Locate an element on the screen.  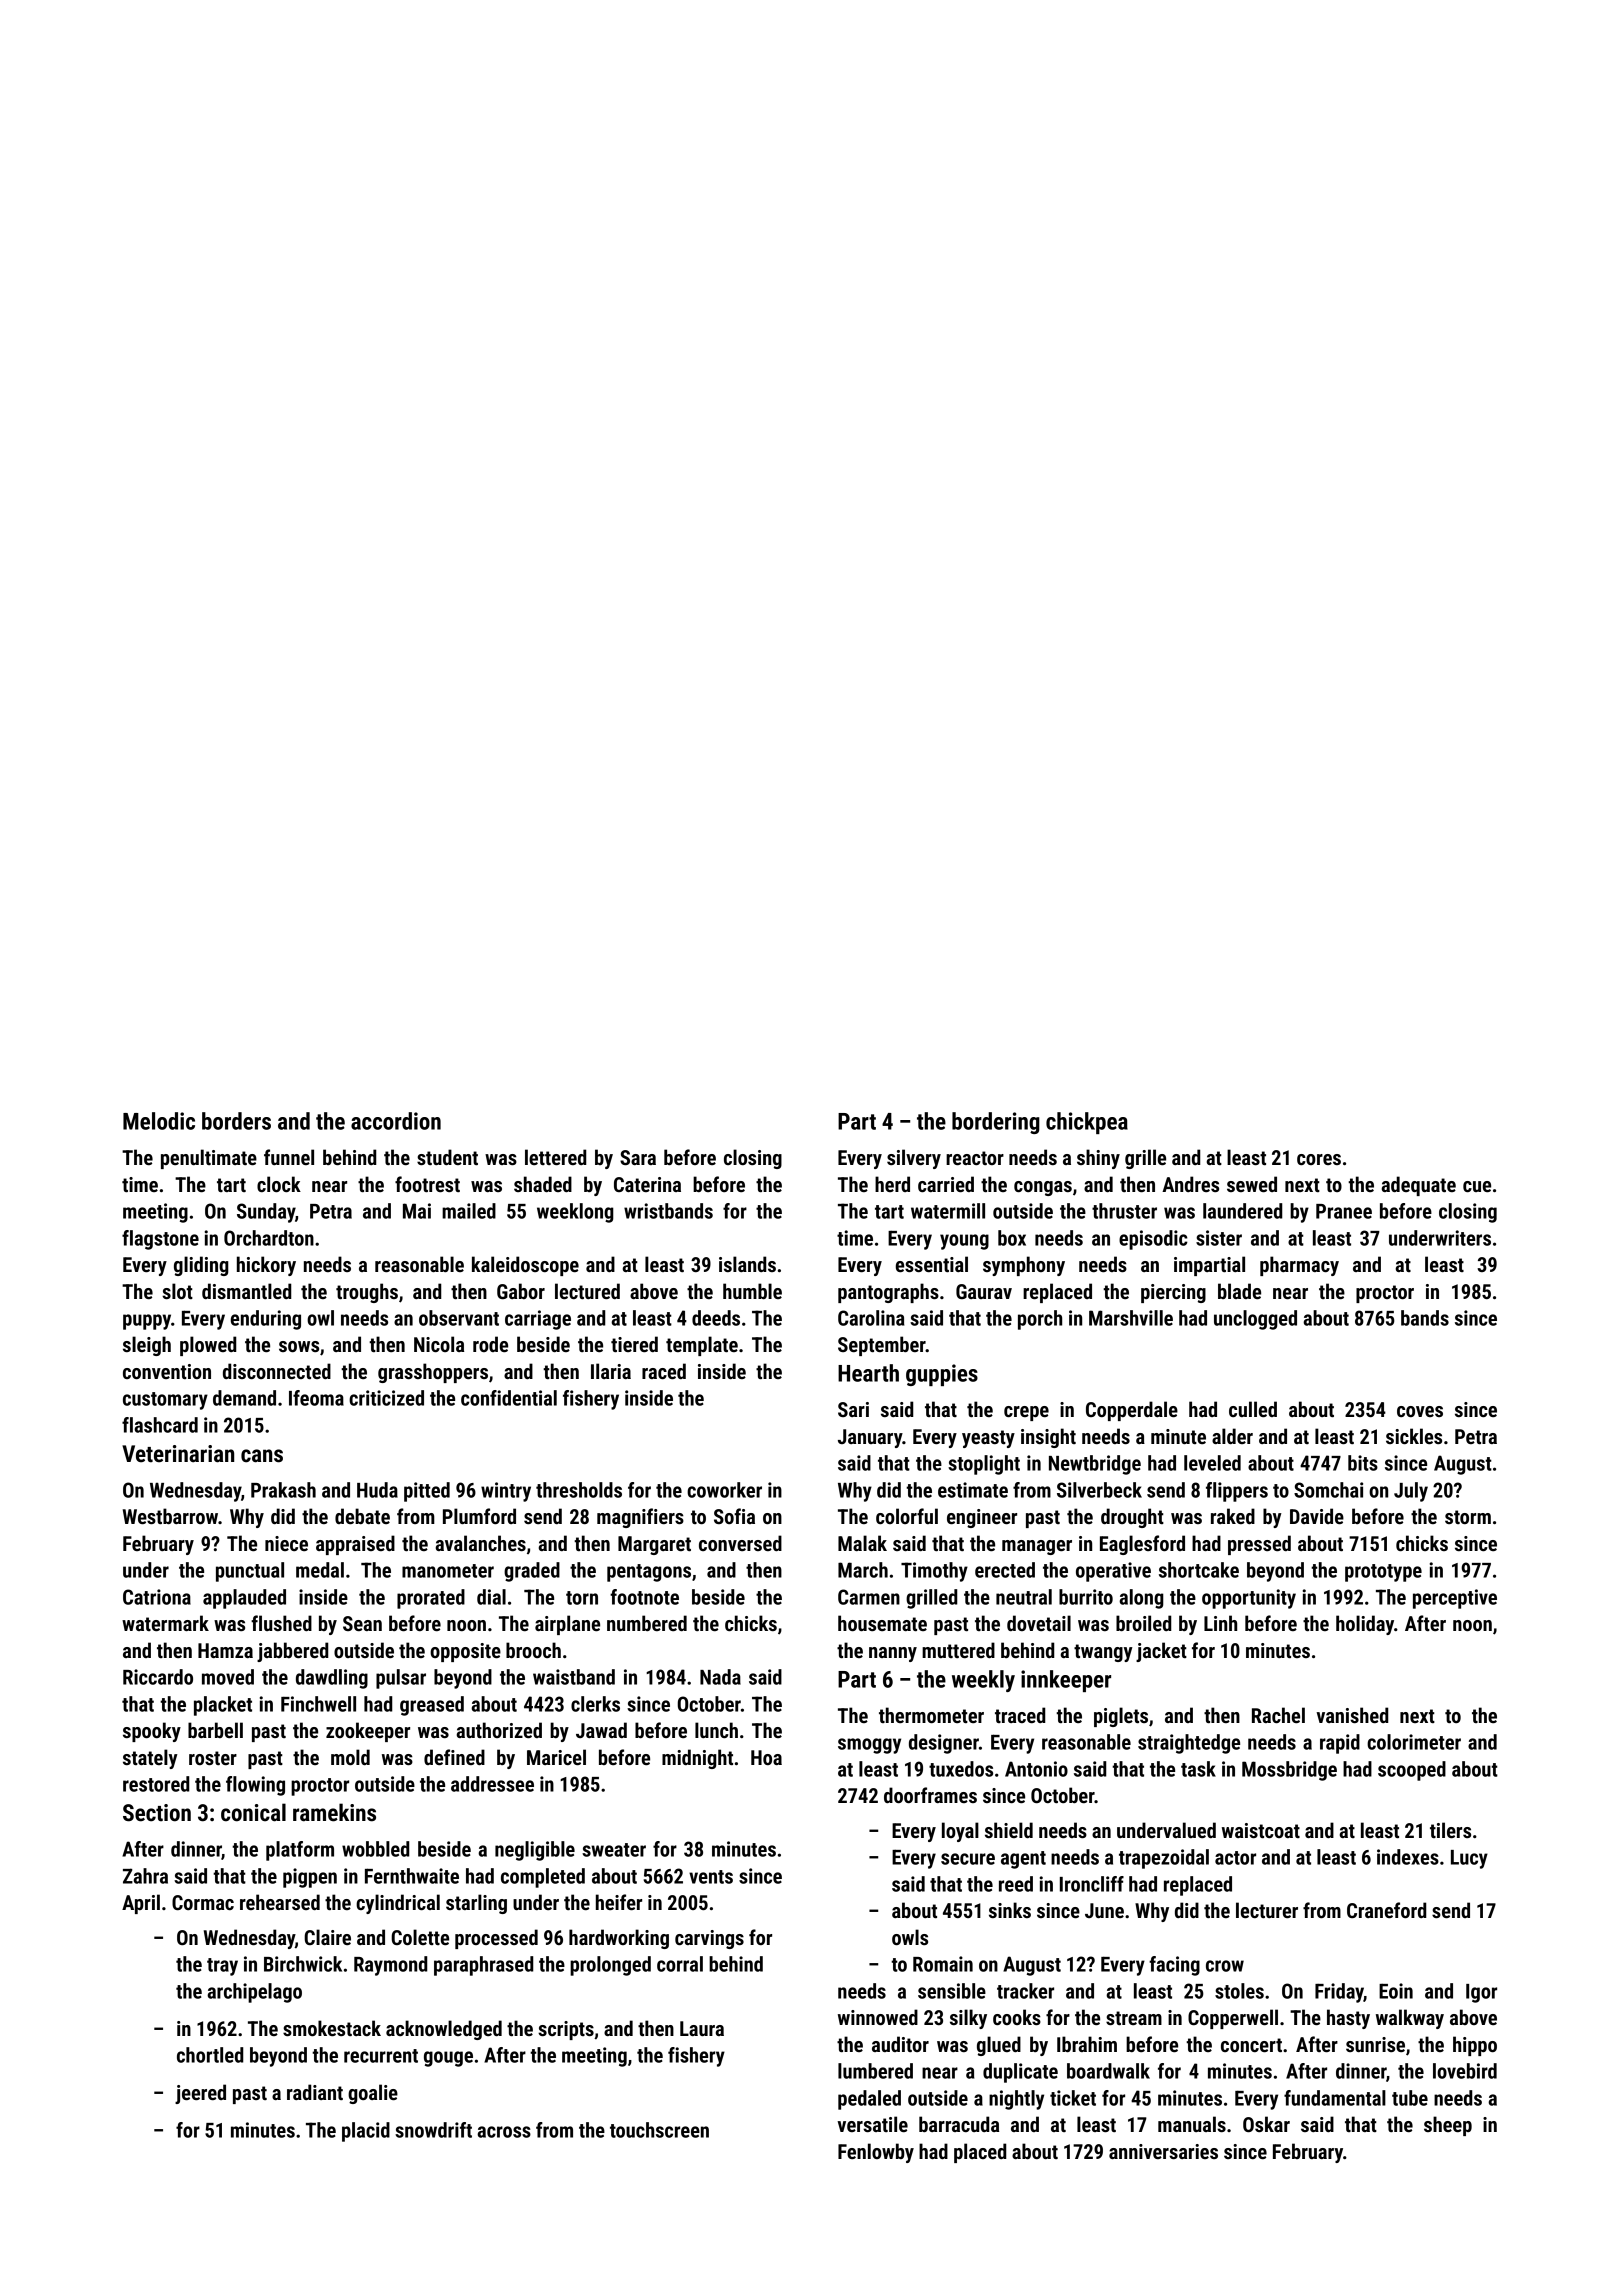
holiday is located at coordinates (1365, 1625).
